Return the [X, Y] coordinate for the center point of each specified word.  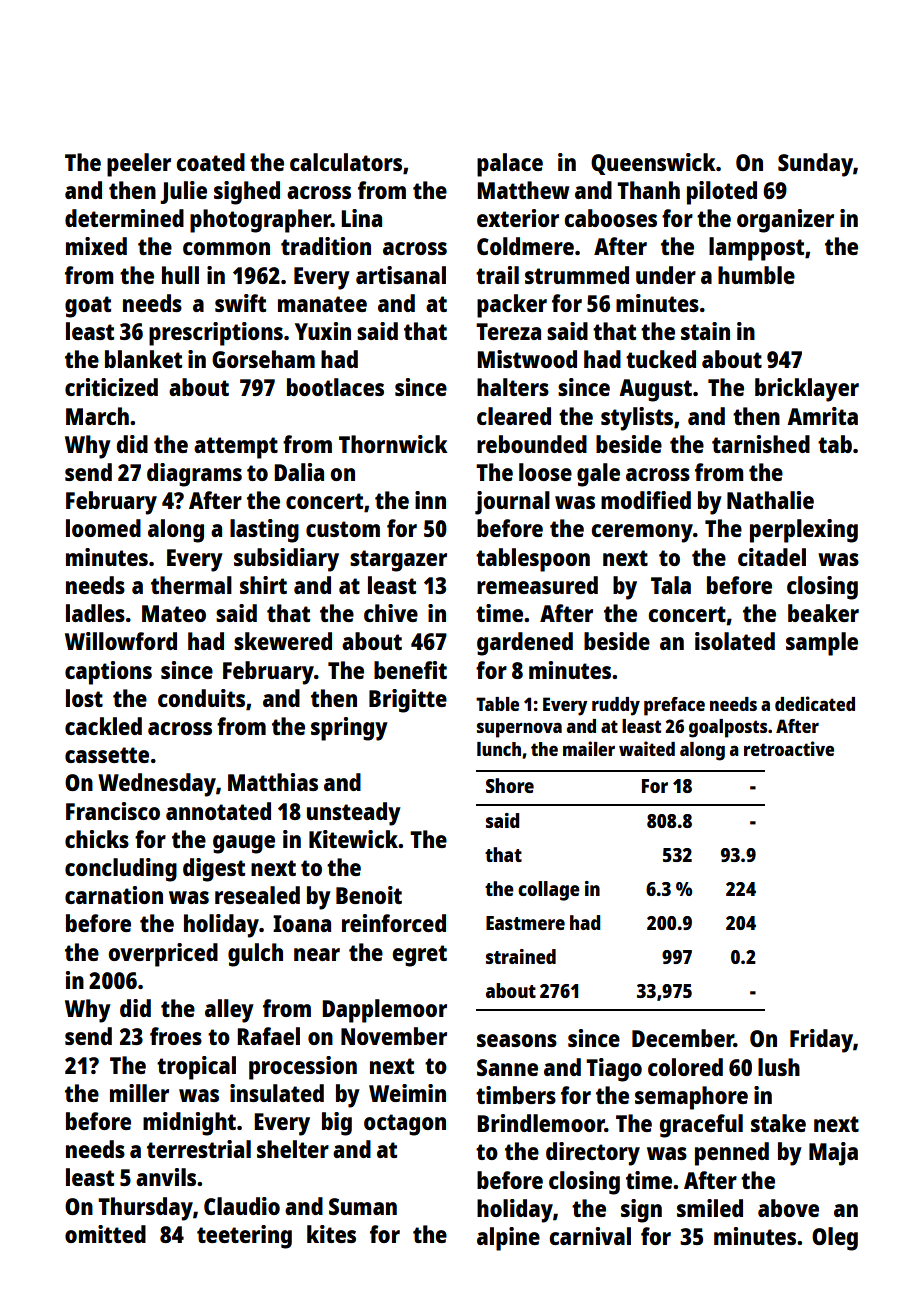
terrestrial [199, 1149]
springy [349, 729]
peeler [139, 165]
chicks [97, 839]
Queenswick [653, 164]
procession [303, 1068]
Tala [671, 585]
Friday [821, 1041]
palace [510, 165]
